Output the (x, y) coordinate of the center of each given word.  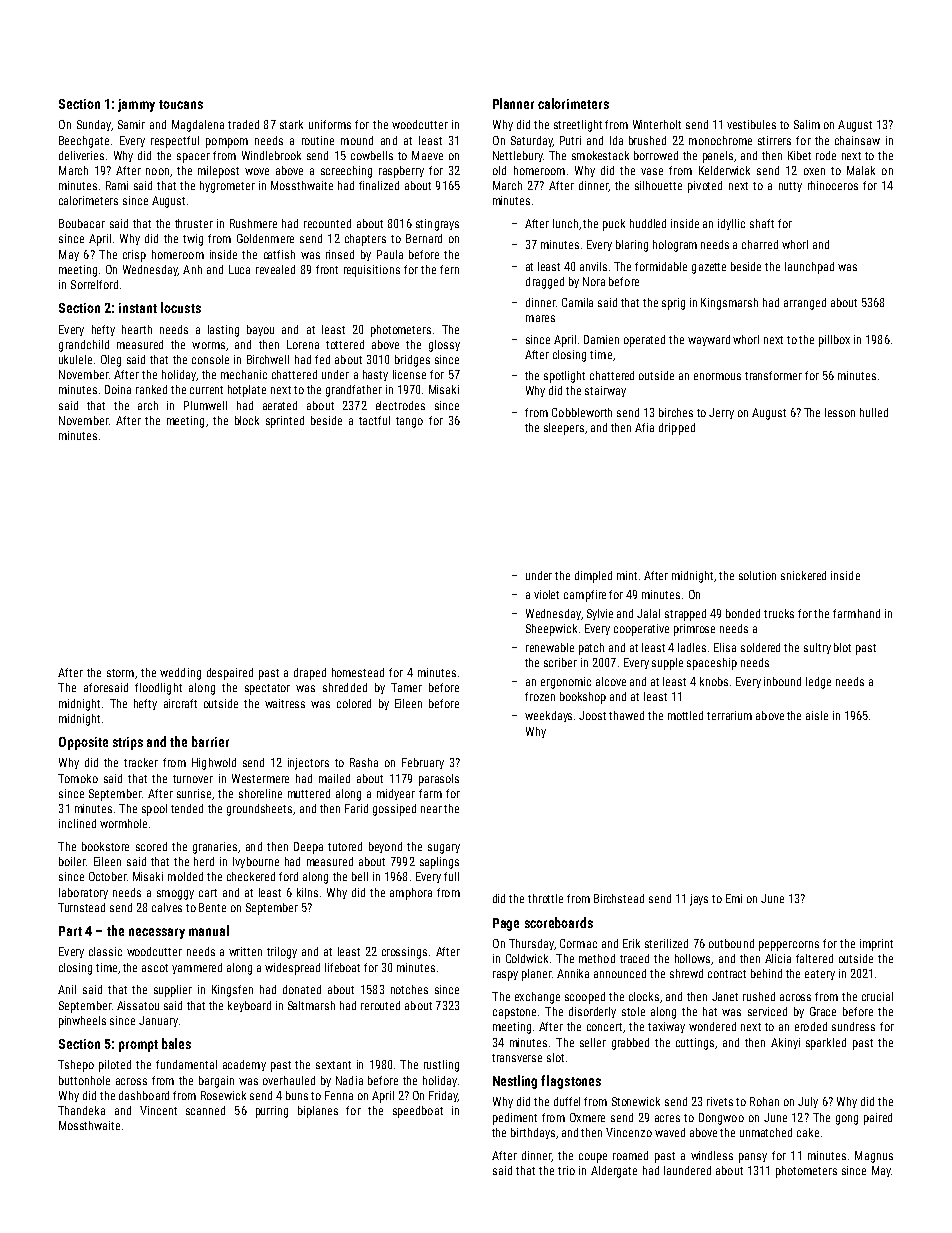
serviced (767, 1011)
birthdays (533, 1133)
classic (105, 951)
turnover (193, 779)
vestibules (751, 124)
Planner (513, 103)
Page (506, 924)
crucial (877, 996)
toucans (181, 104)
